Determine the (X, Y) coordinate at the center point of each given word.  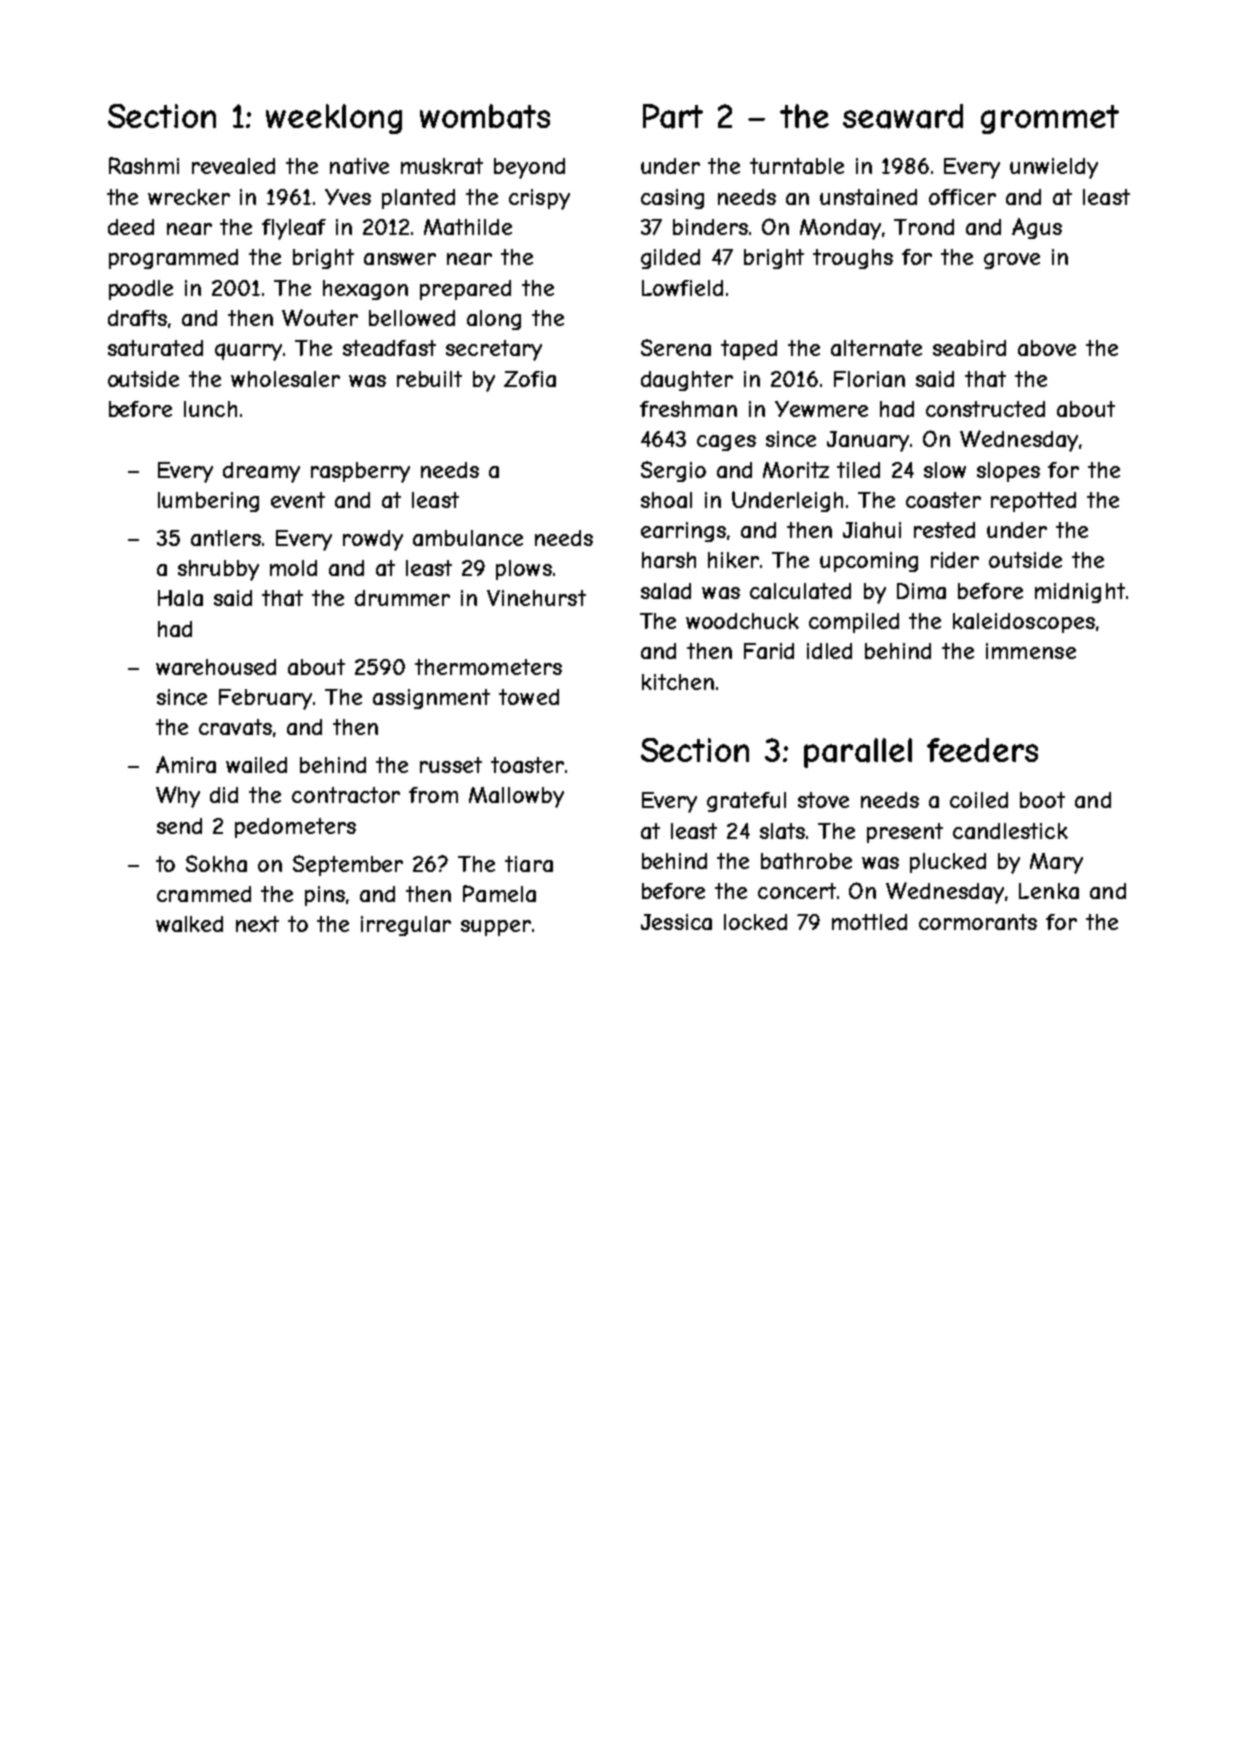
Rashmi (144, 165)
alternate (876, 348)
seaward (903, 116)
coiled (979, 800)
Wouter (320, 317)
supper (496, 928)
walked (189, 924)
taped (749, 350)
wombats (485, 116)
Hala (180, 598)
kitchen (678, 682)
